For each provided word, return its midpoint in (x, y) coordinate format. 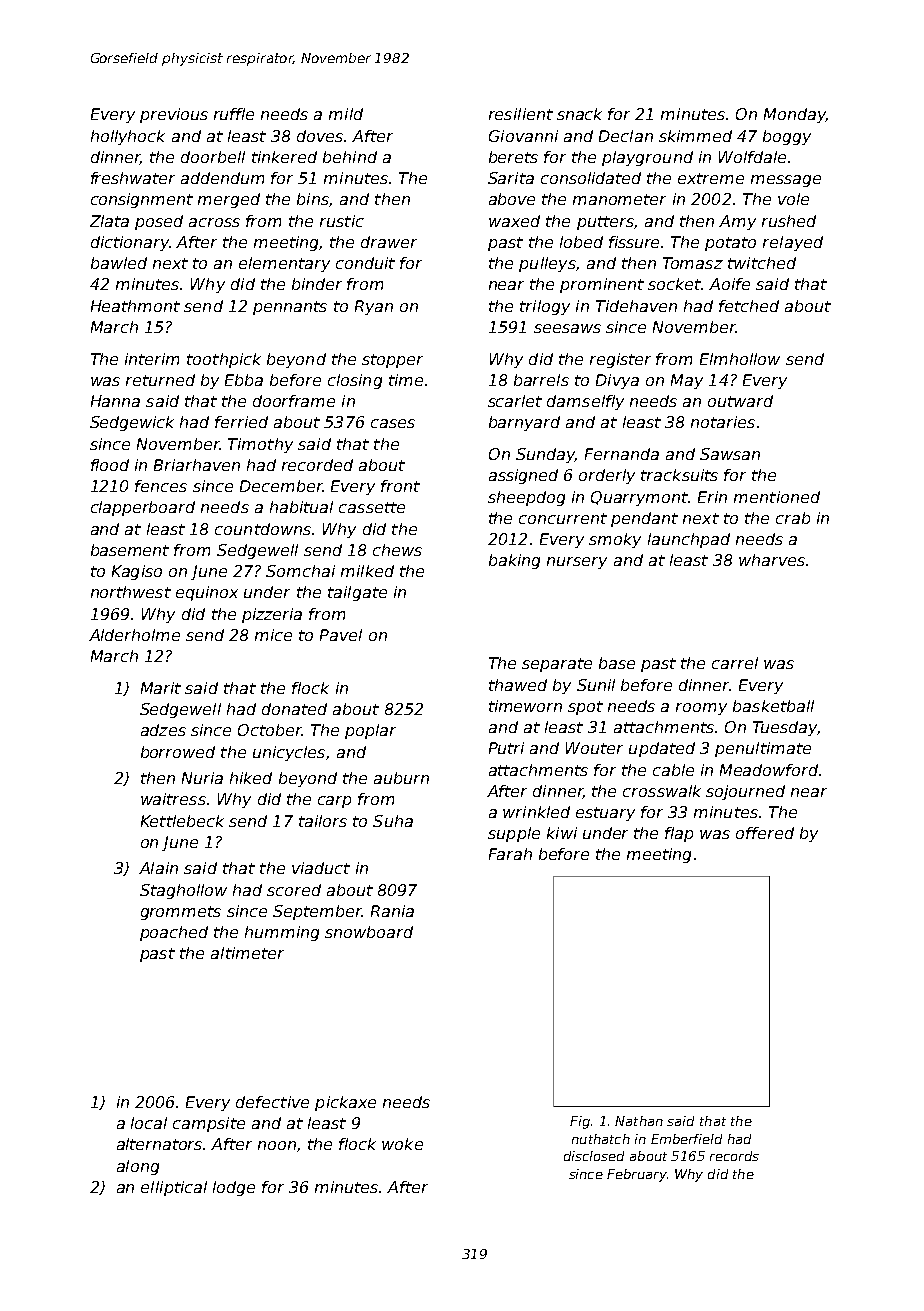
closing (355, 381)
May (687, 381)
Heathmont (135, 306)
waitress (173, 799)
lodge (234, 1188)
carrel (735, 663)
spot (585, 708)
